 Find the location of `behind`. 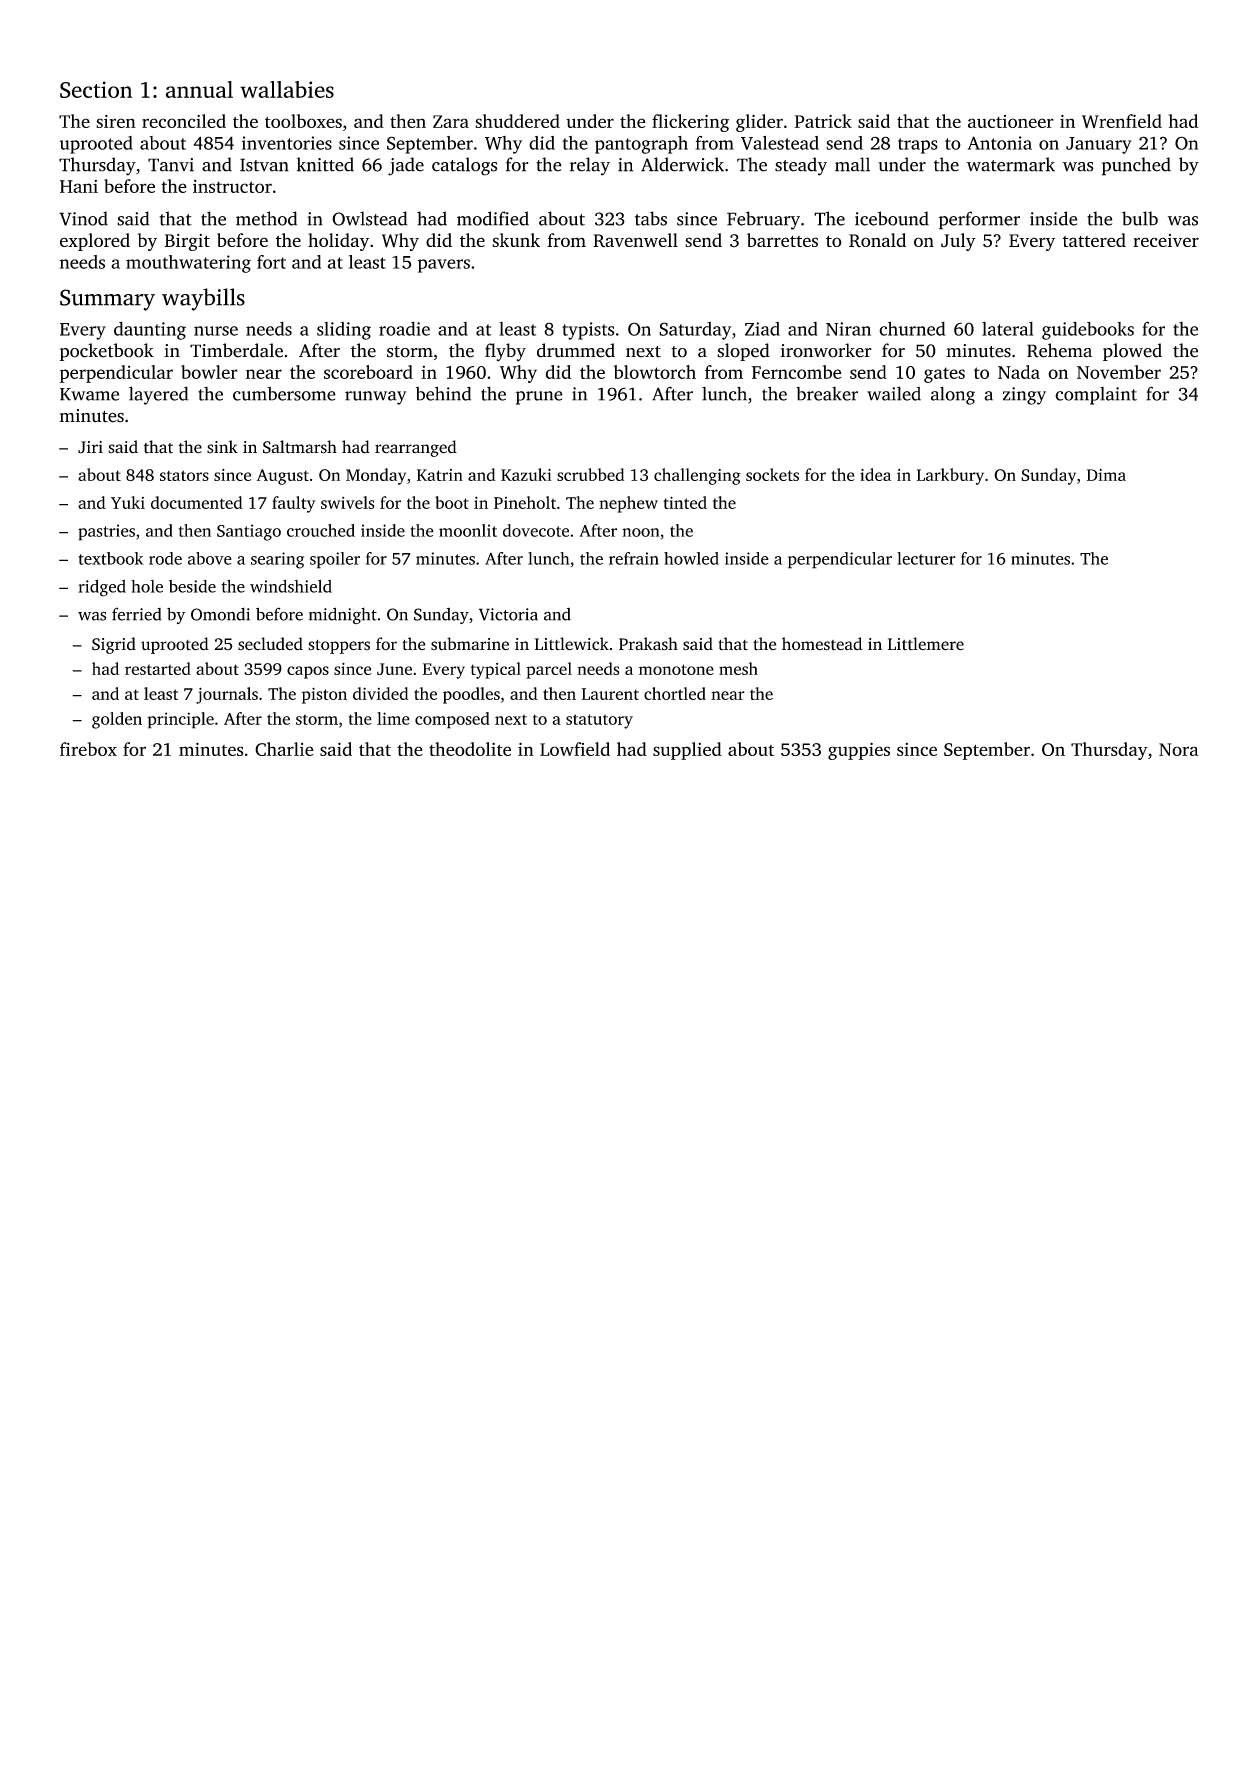

behind is located at coordinates (443, 393).
